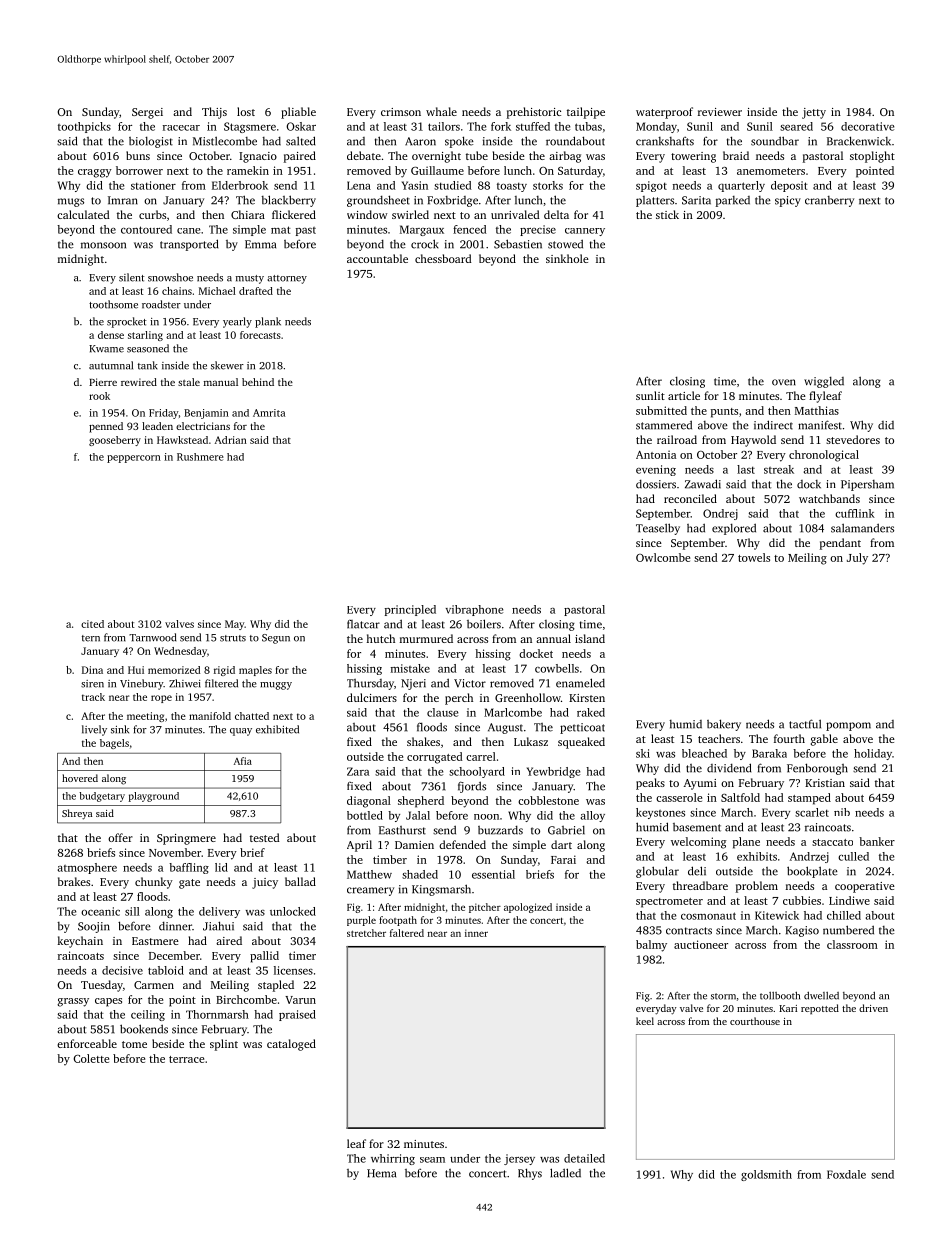  I want to click on Lena, so click(359, 185).
